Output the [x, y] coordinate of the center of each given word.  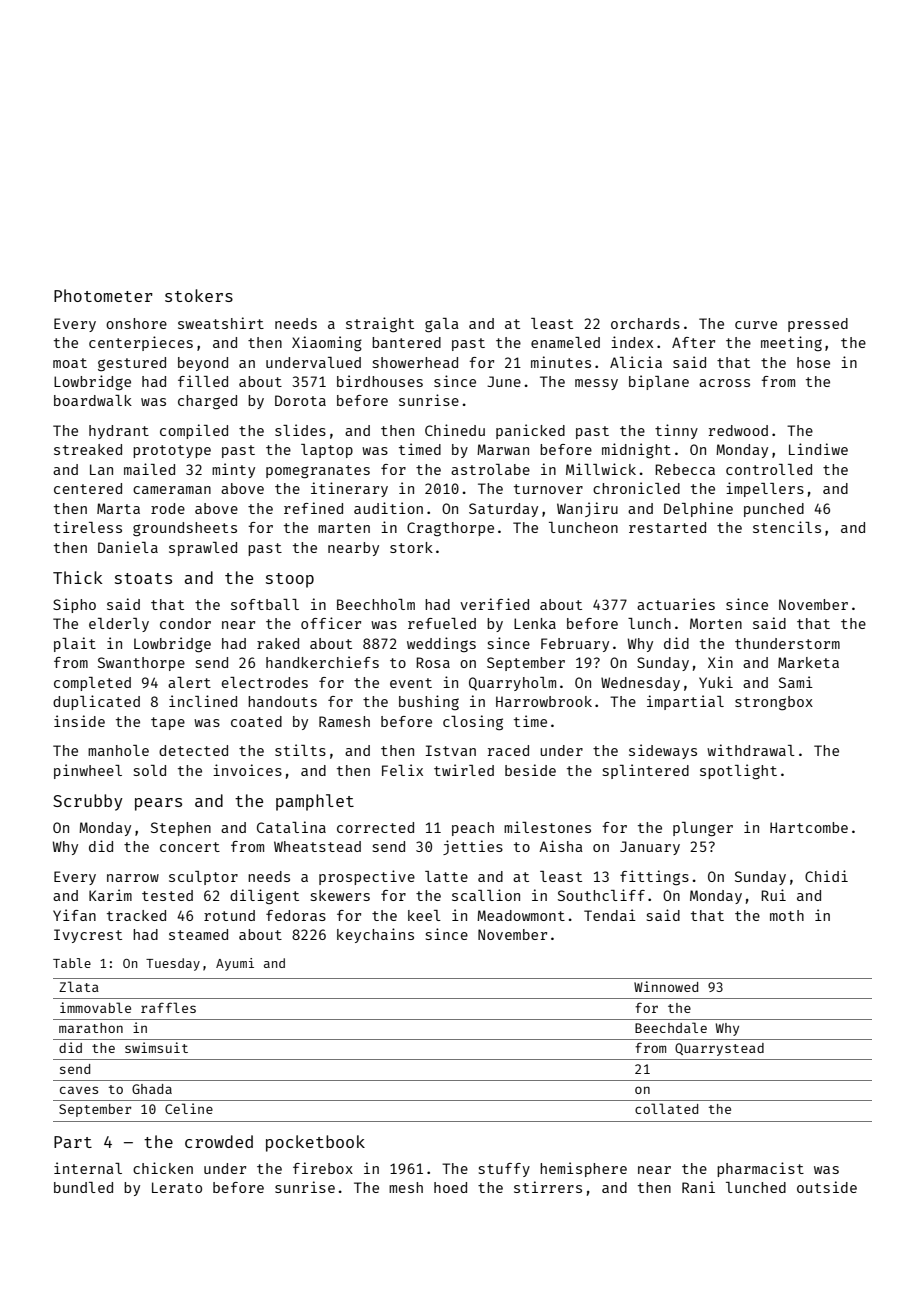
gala [442, 325]
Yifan [74, 915]
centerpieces [141, 343]
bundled [83, 1187]
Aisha [561, 846]
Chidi [826, 876]
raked [278, 643]
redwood [738, 430]
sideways [663, 751]
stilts [300, 750]
